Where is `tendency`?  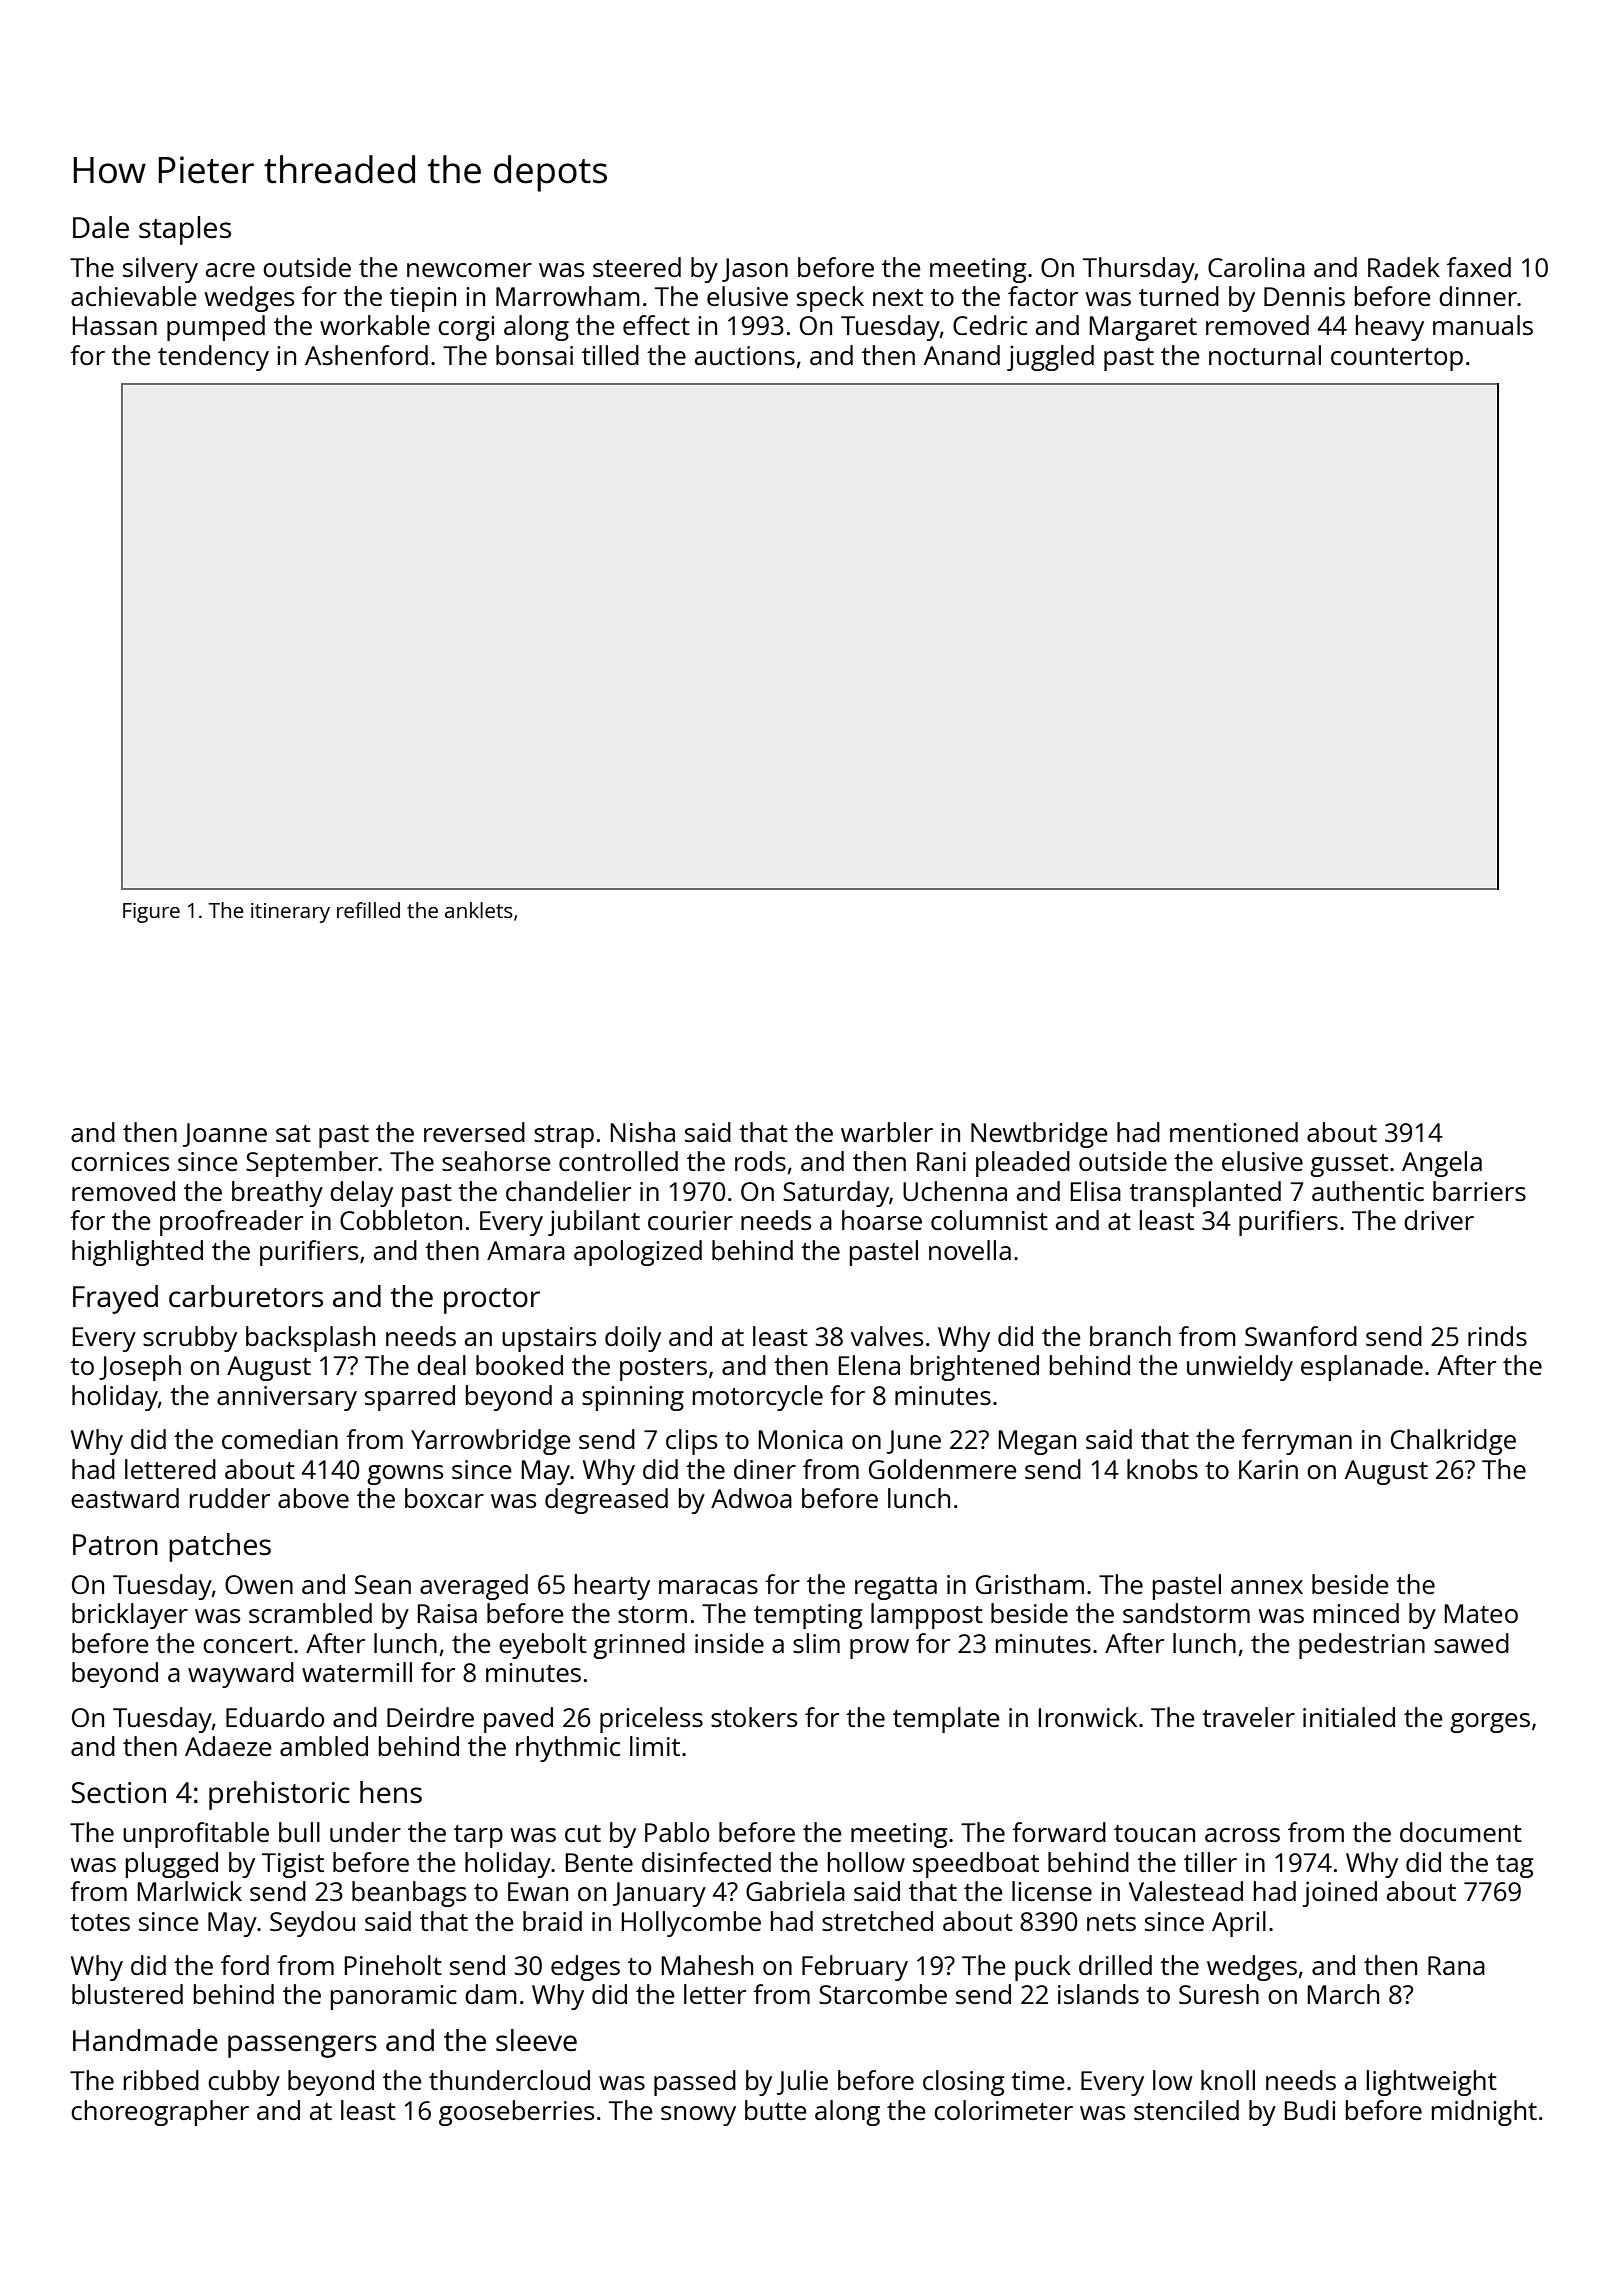
tendency is located at coordinates (213, 358).
